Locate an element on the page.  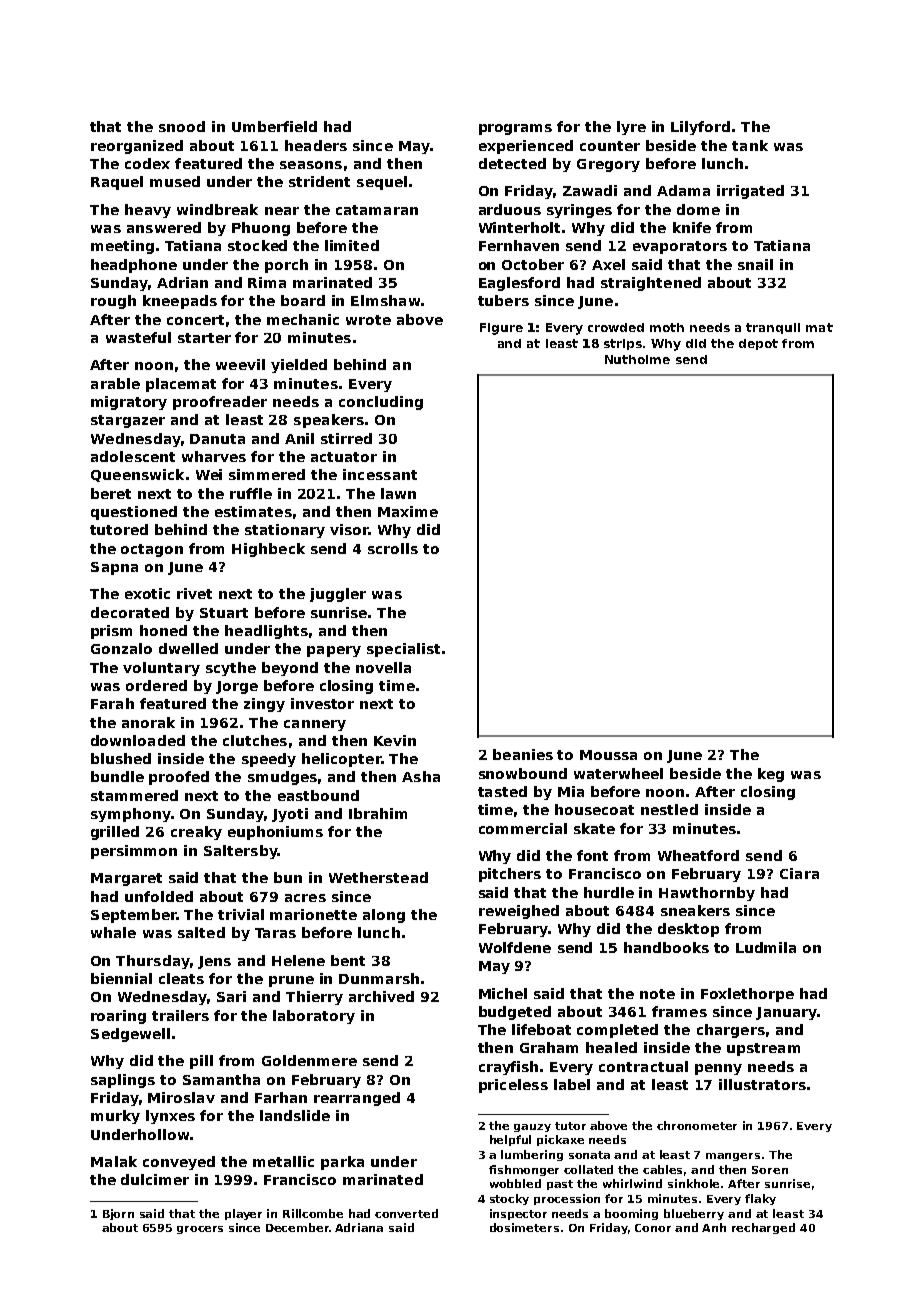
catamaran is located at coordinates (377, 210).
